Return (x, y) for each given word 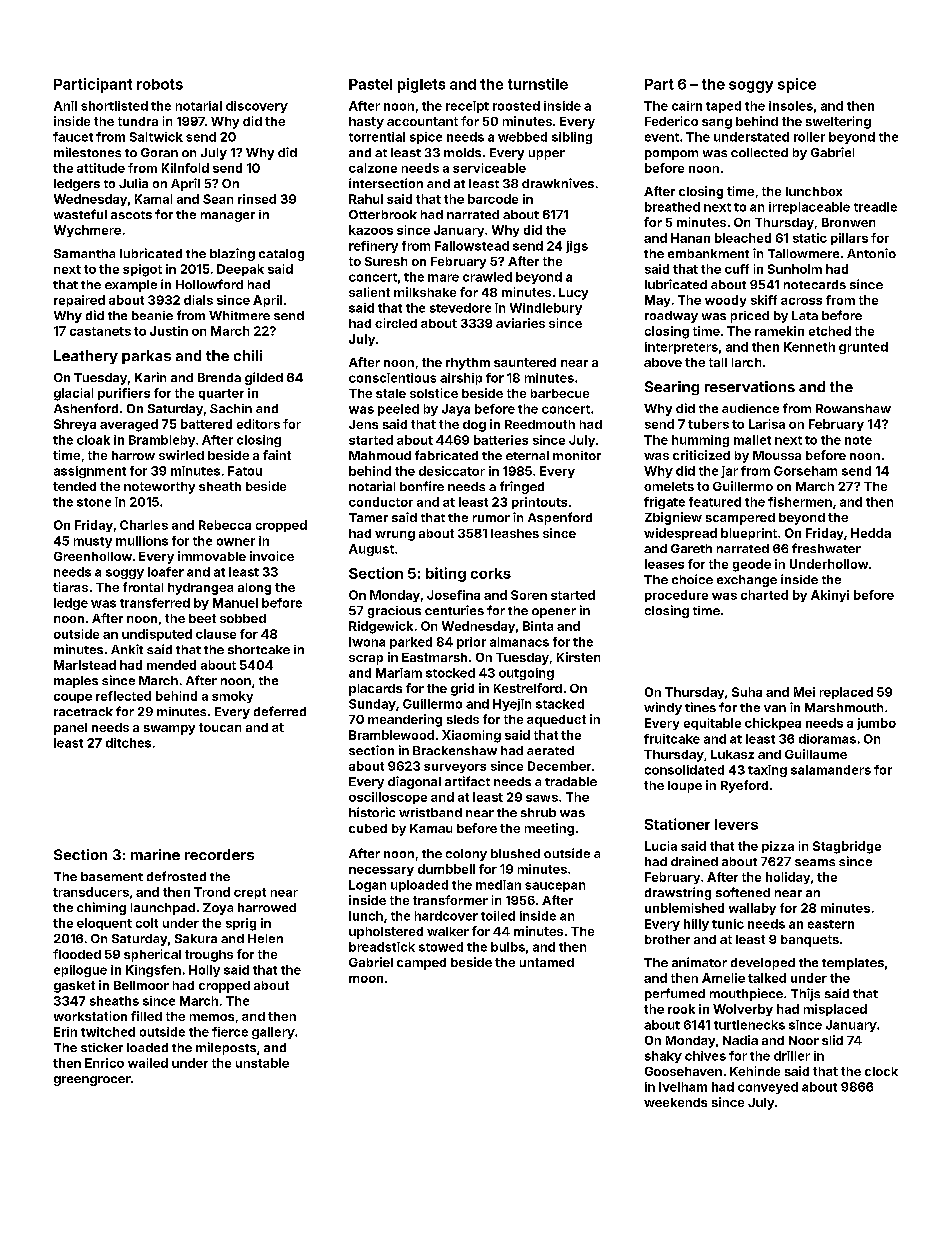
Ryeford (744, 786)
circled (396, 323)
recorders (219, 854)
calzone (373, 168)
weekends (675, 1102)
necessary (381, 871)
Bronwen (848, 222)
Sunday (372, 705)
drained (694, 861)
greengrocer (92, 1081)
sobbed (243, 618)
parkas (146, 357)
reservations (750, 386)
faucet (73, 137)
